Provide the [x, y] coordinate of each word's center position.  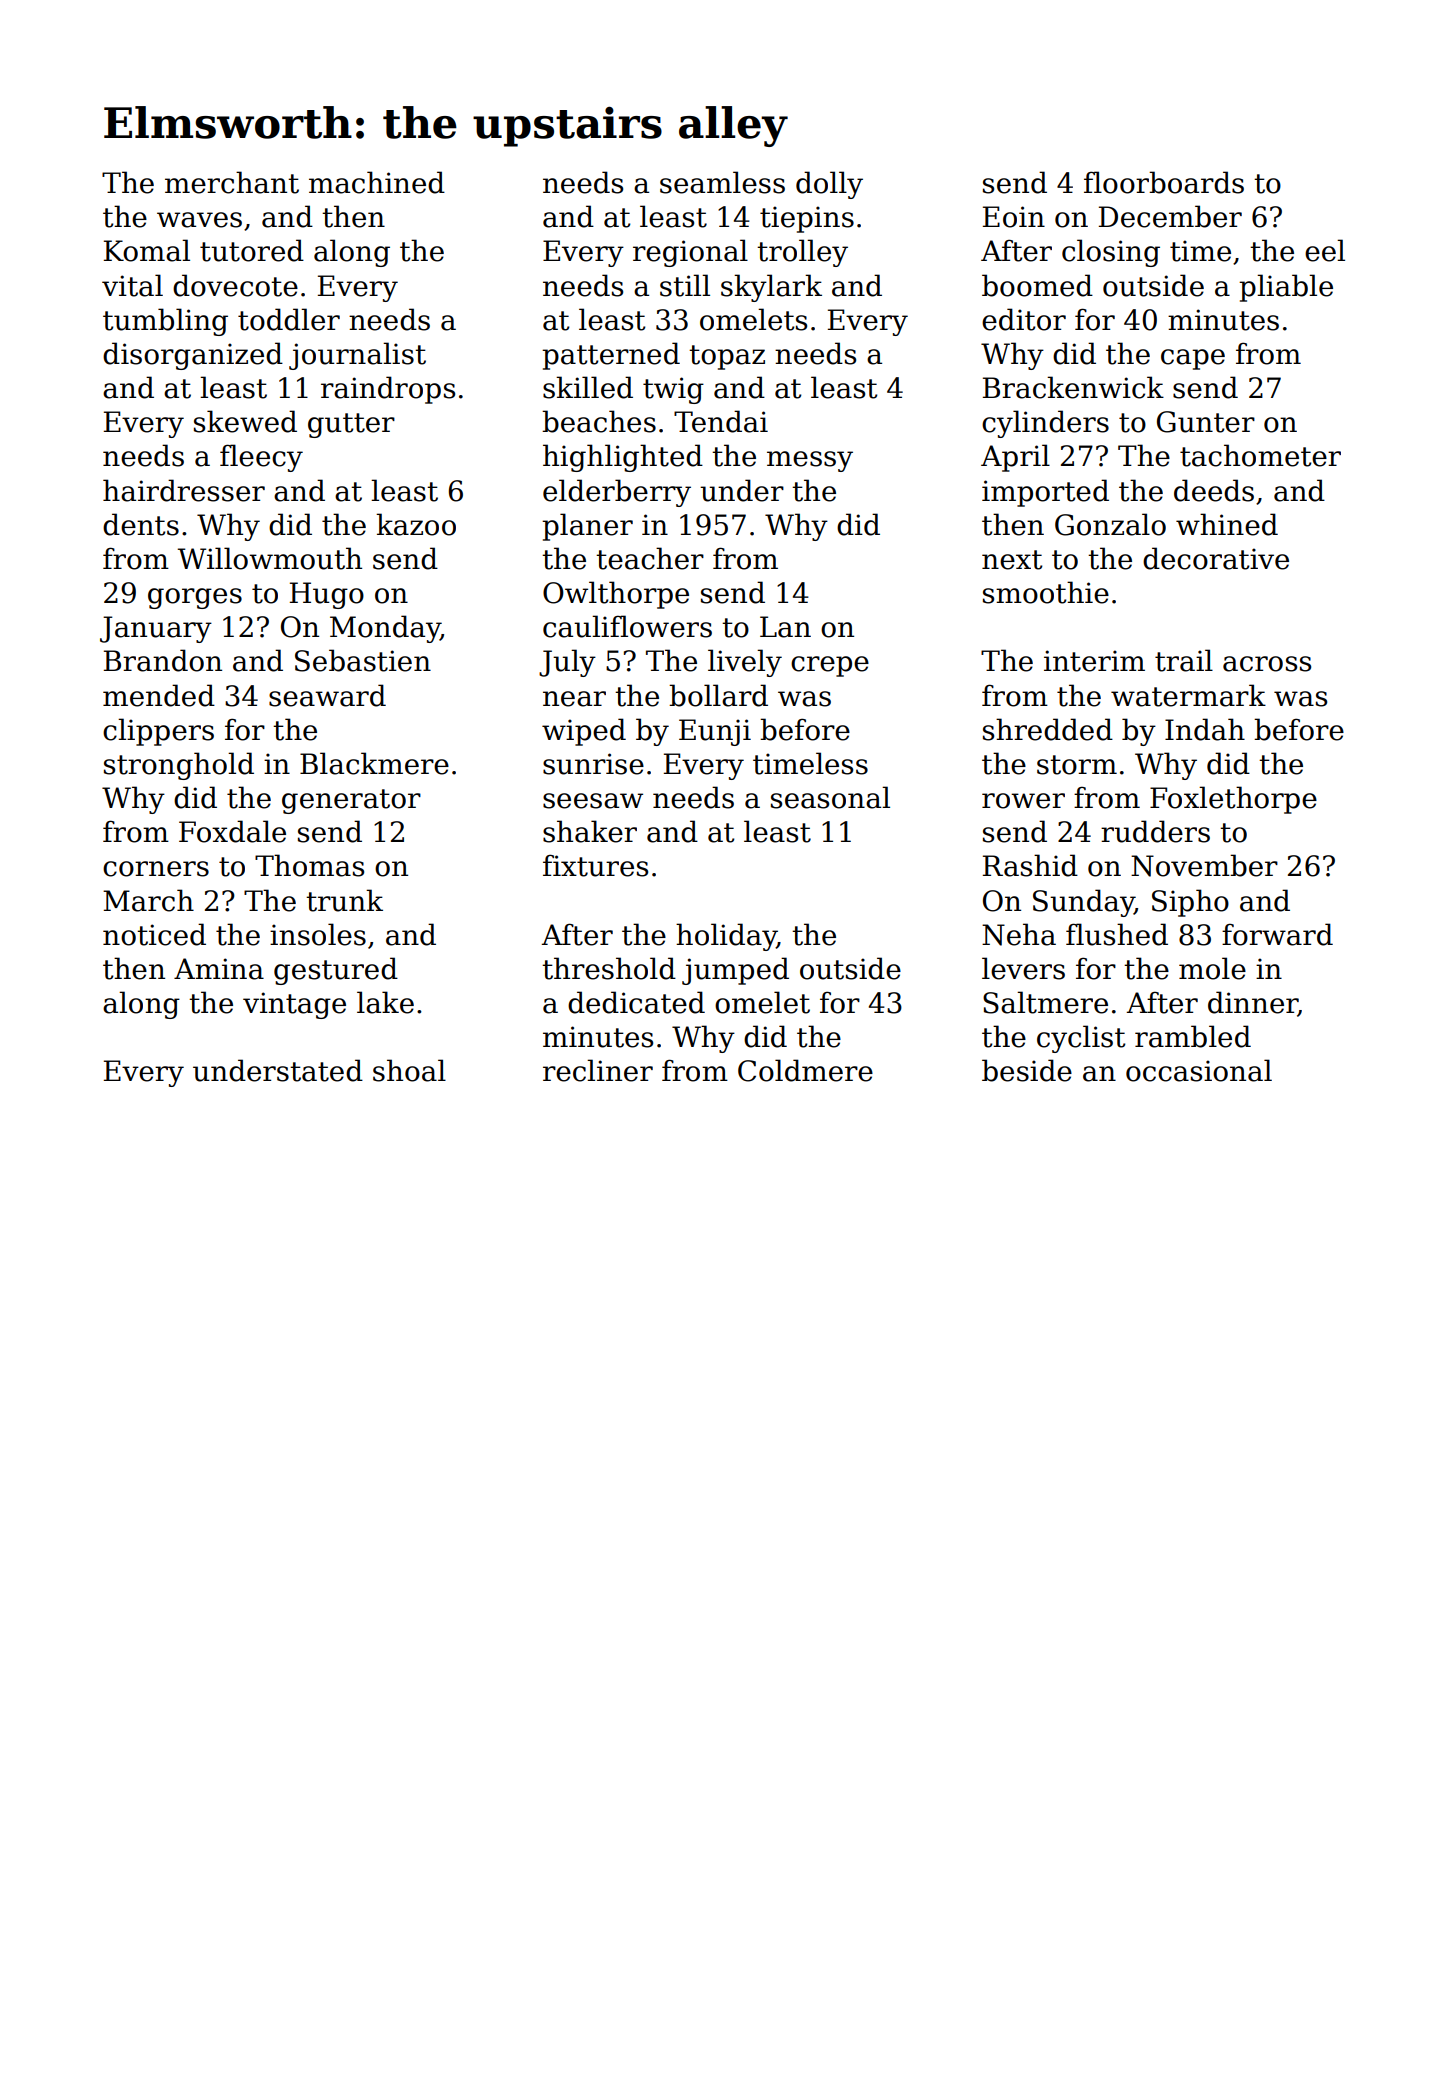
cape [1193, 359]
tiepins [807, 219]
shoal [409, 1070]
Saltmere [1045, 1002]
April [1015, 458]
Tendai [721, 421]
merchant [232, 182]
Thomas [309, 865]
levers [1023, 968]
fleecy [261, 458]
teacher [650, 558]
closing [1111, 253]
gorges [195, 598]
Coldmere [805, 1070]
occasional [1199, 1070]
